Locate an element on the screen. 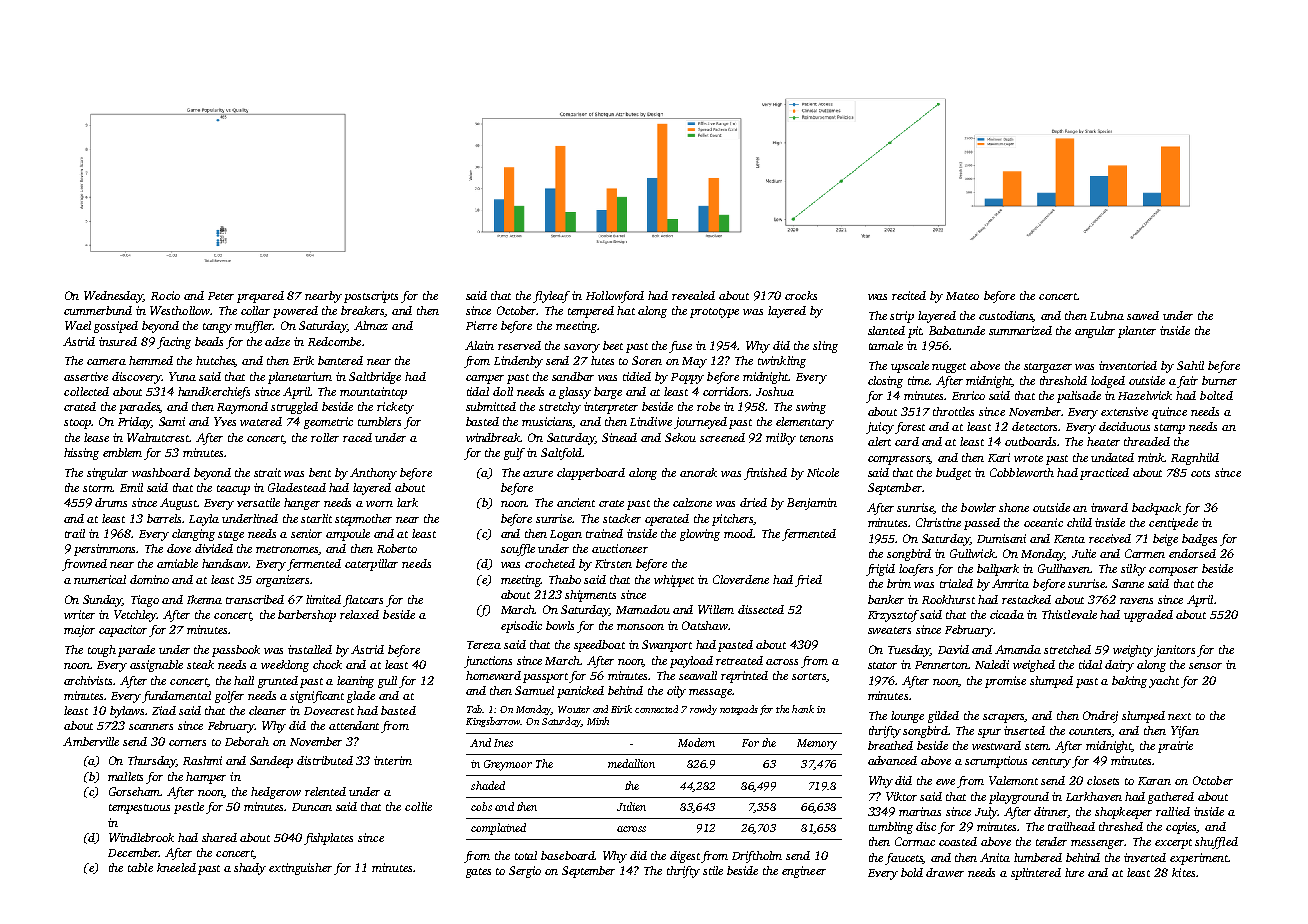  adze is located at coordinates (277, 341).
